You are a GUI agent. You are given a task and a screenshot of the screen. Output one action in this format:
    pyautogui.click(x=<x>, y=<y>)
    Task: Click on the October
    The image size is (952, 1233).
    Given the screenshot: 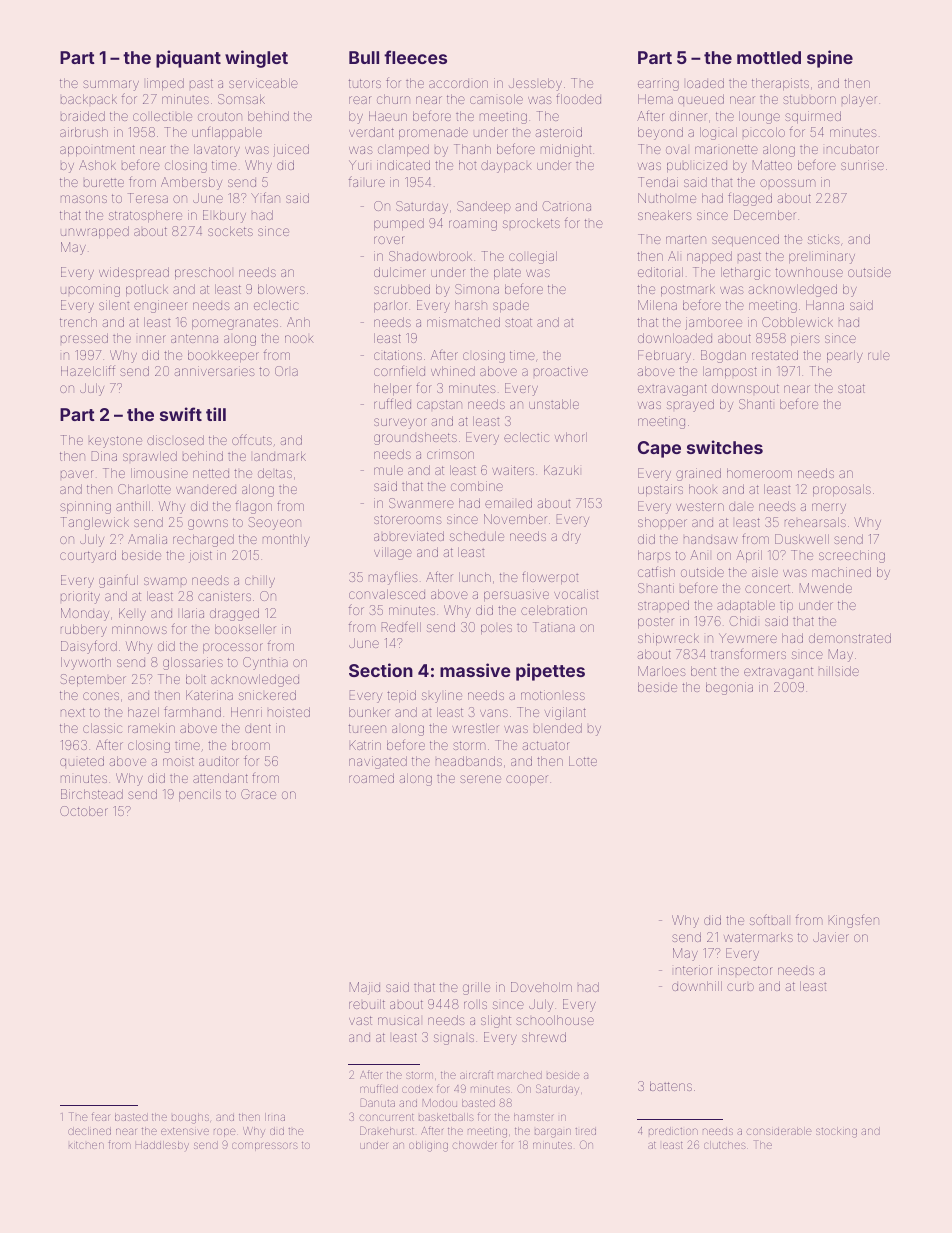 What is the action you would take?
    pyautogui.click(x=84, y=811)
